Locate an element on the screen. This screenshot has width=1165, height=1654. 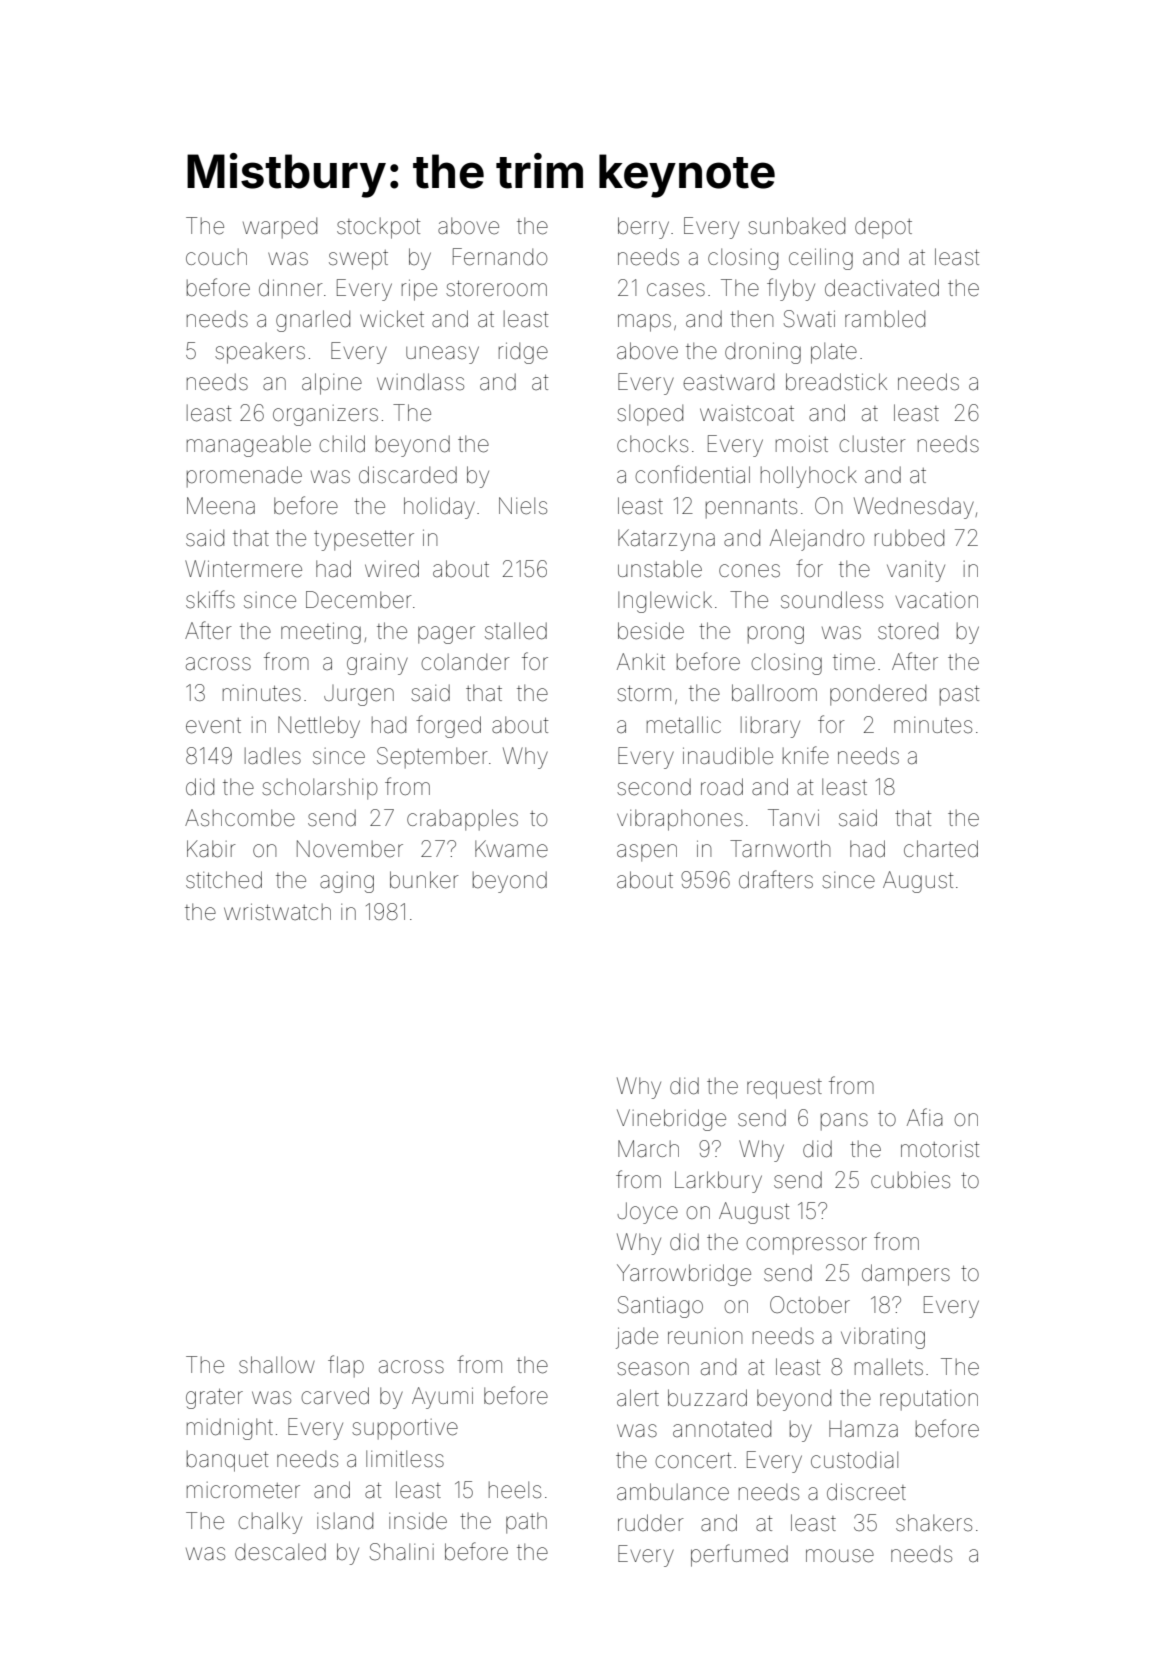
descaled is located at coordinates (280, 1552).
